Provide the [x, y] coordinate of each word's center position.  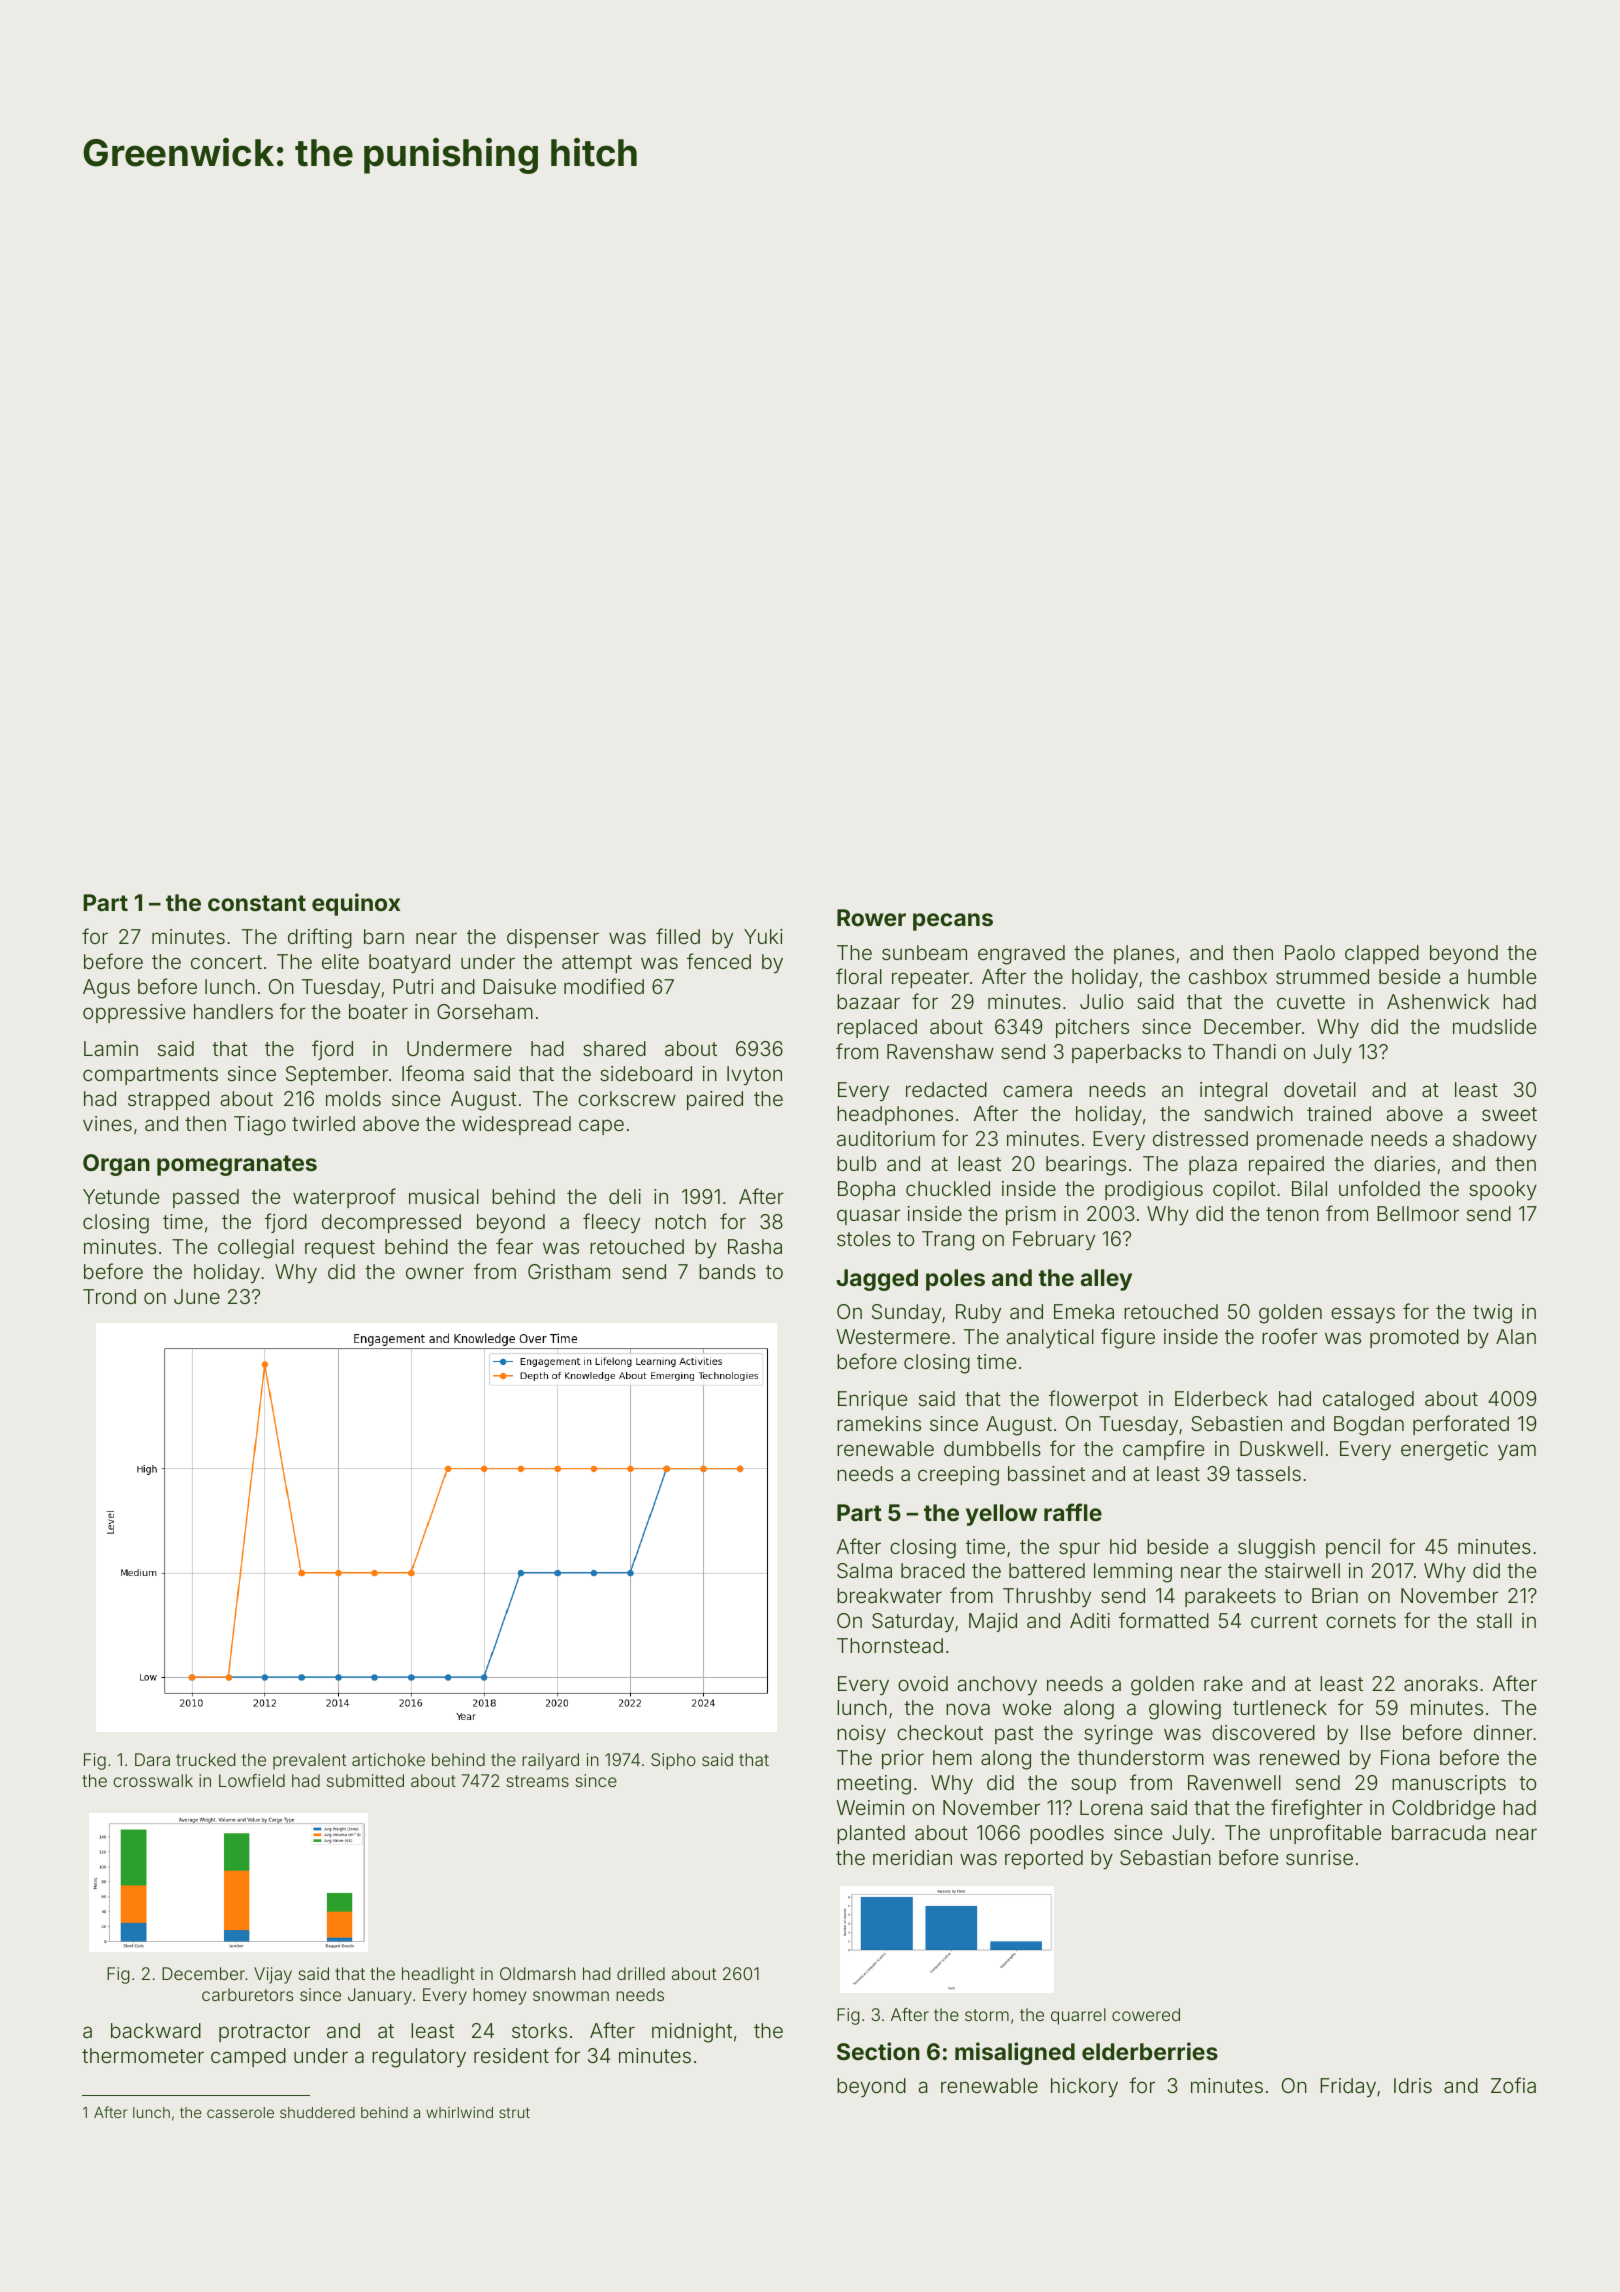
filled [678, 936]
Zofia [1513, 2085]
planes [1144, 954]
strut [514, 2112]
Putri [413, 986]
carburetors [247, 1994]
